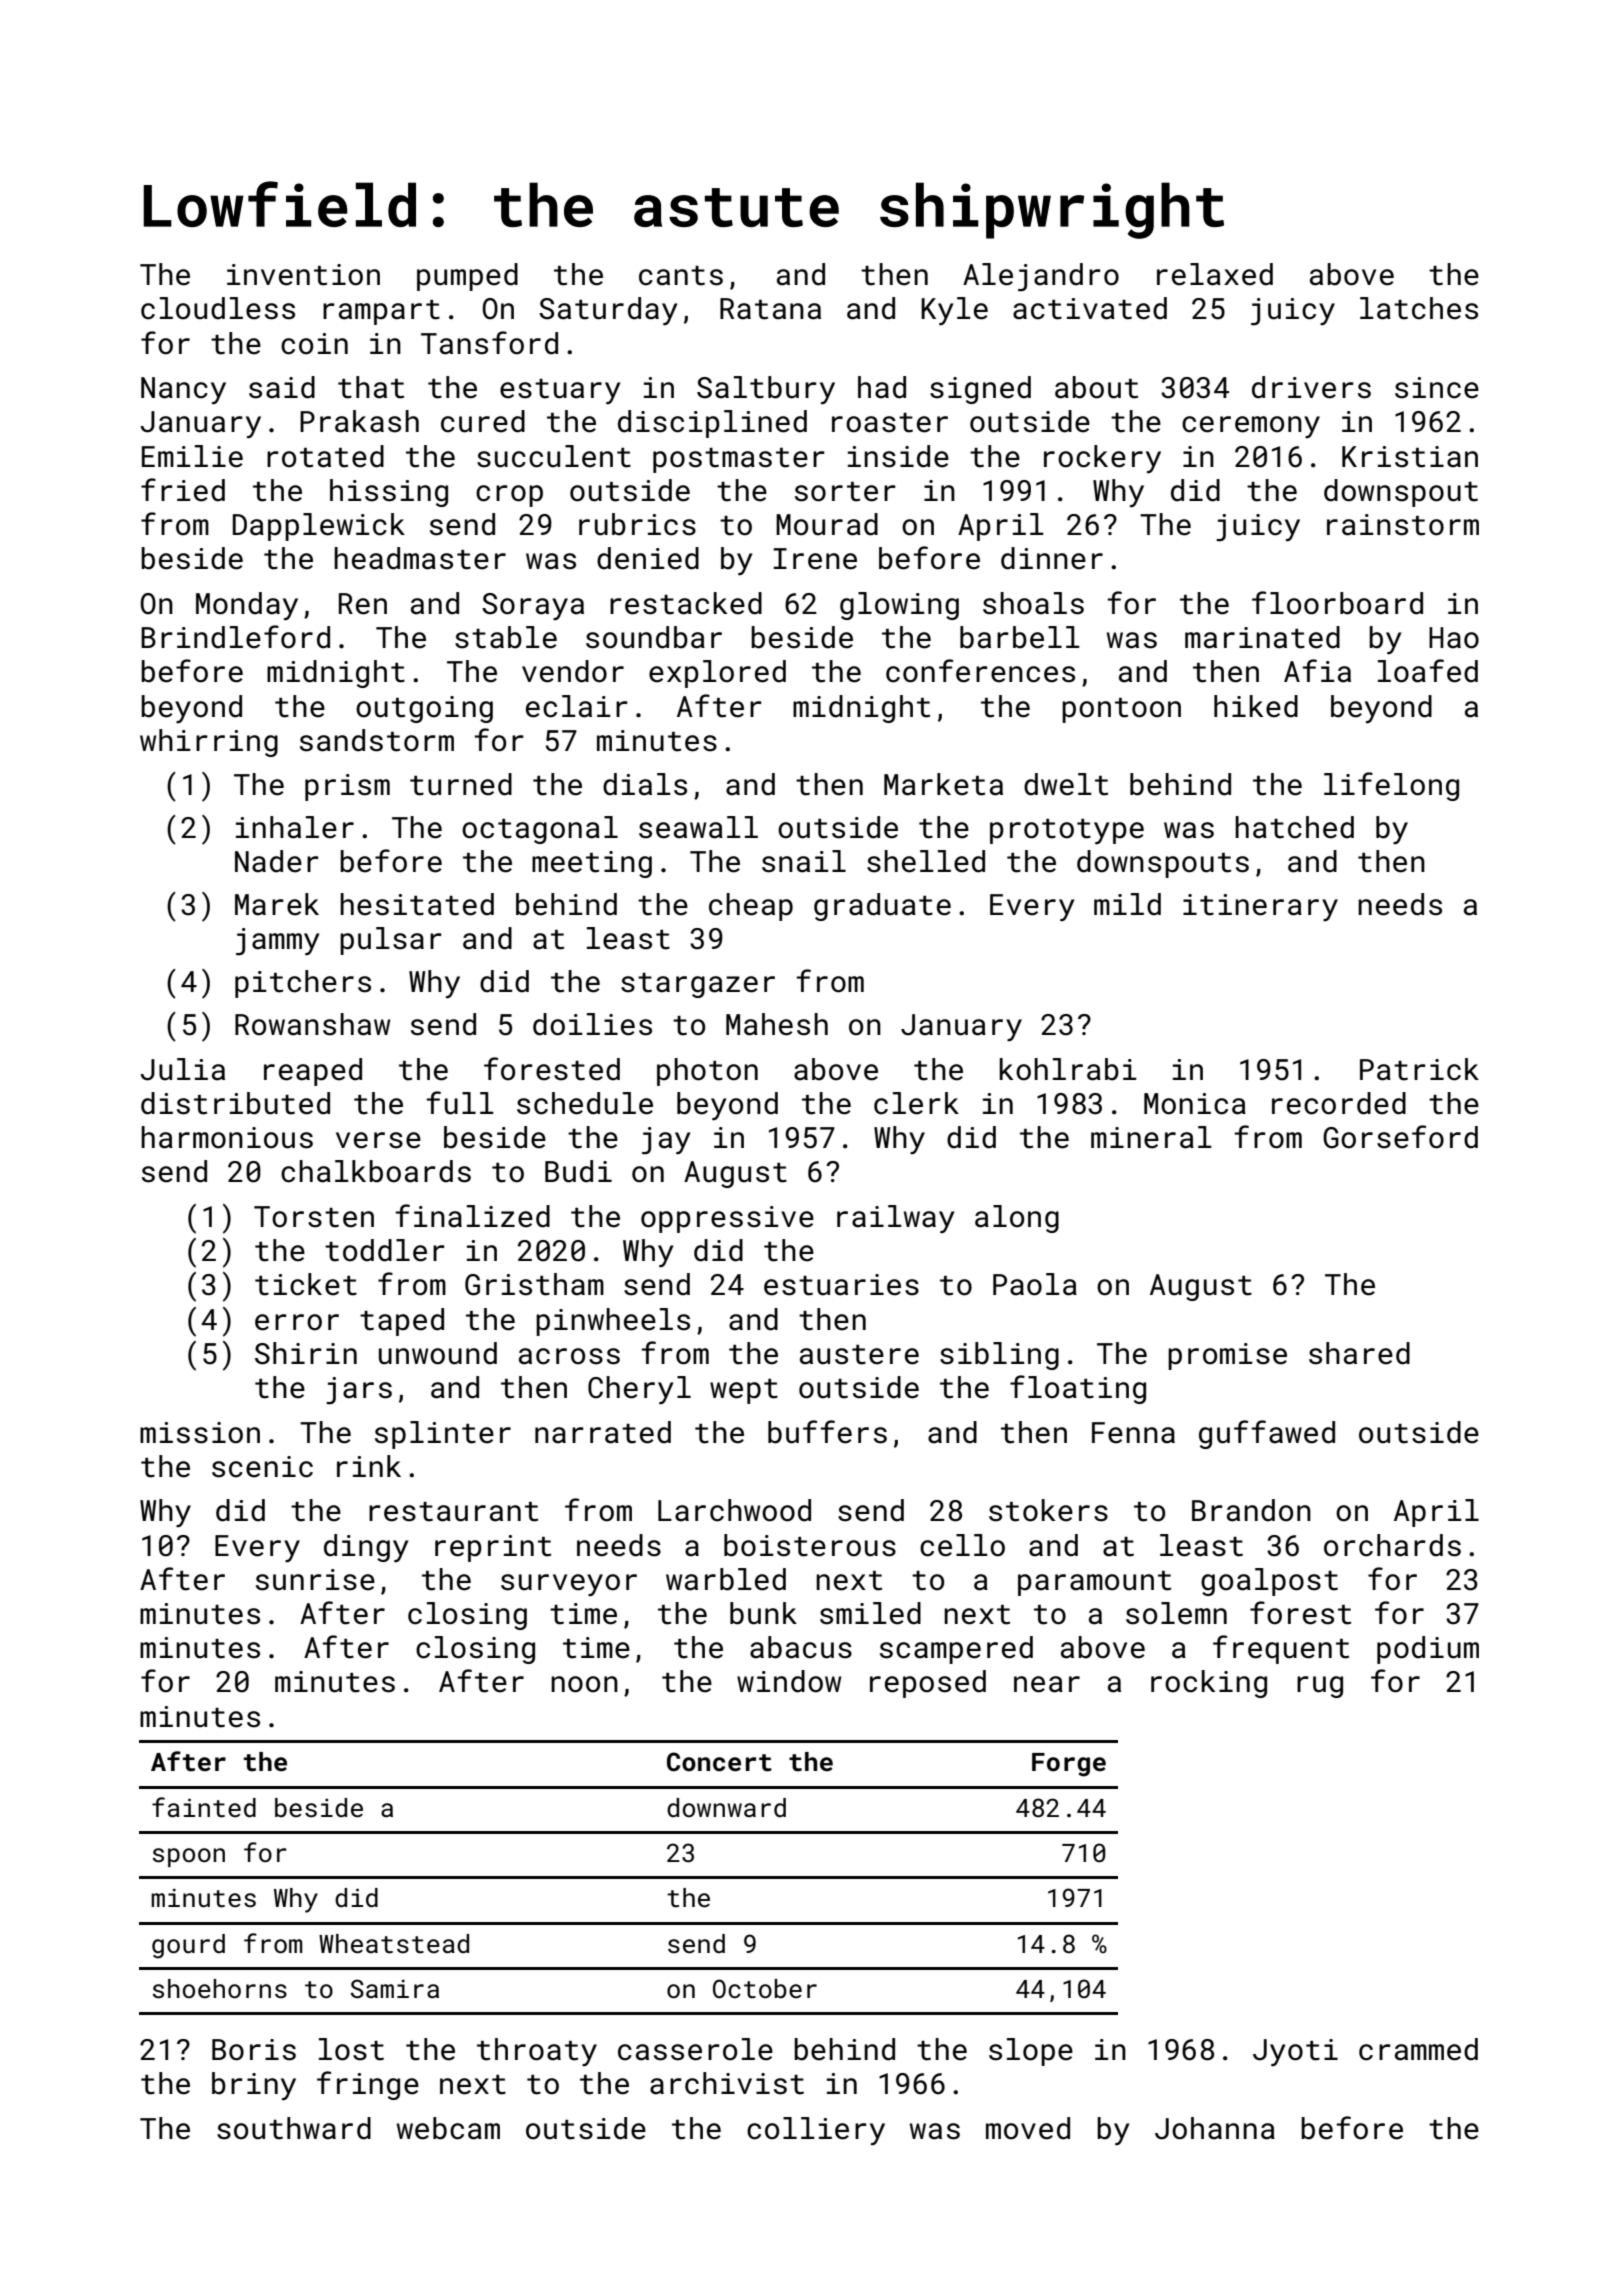  I want to click on solemn, so click(1176, 1613).
